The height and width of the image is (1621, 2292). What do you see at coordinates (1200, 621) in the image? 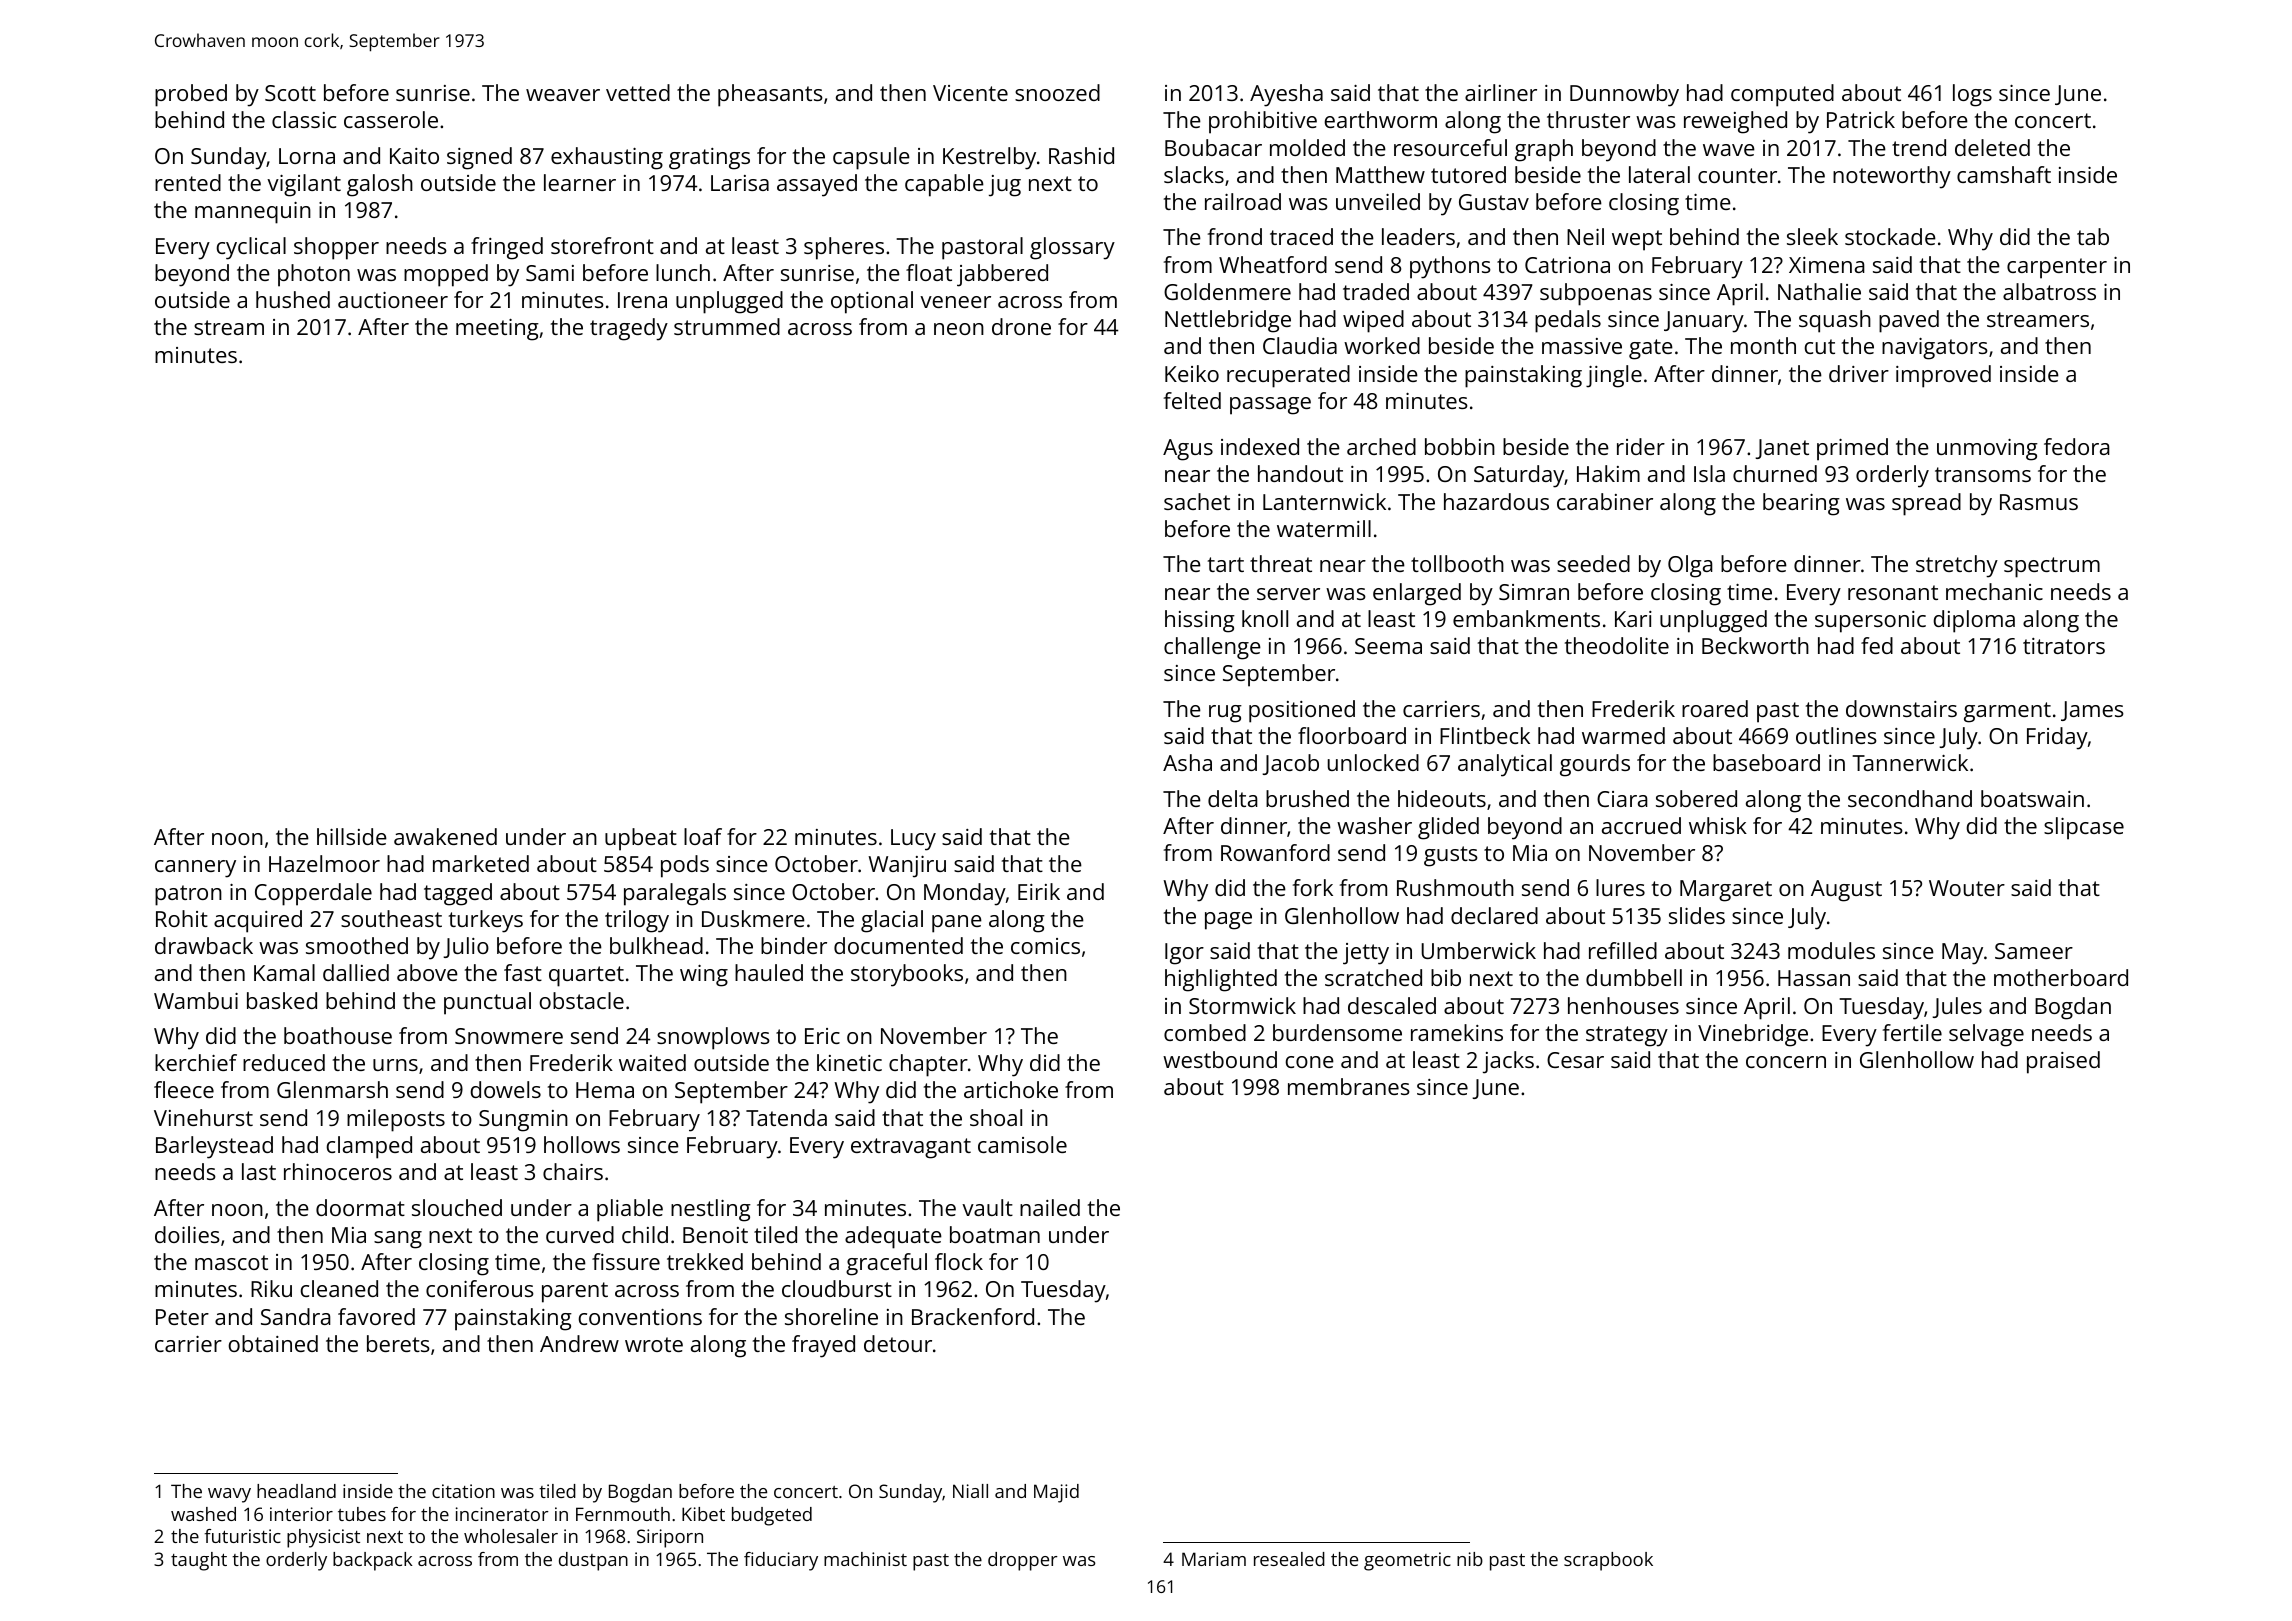
I see `hissing` at bounding box center [1200, 621].
